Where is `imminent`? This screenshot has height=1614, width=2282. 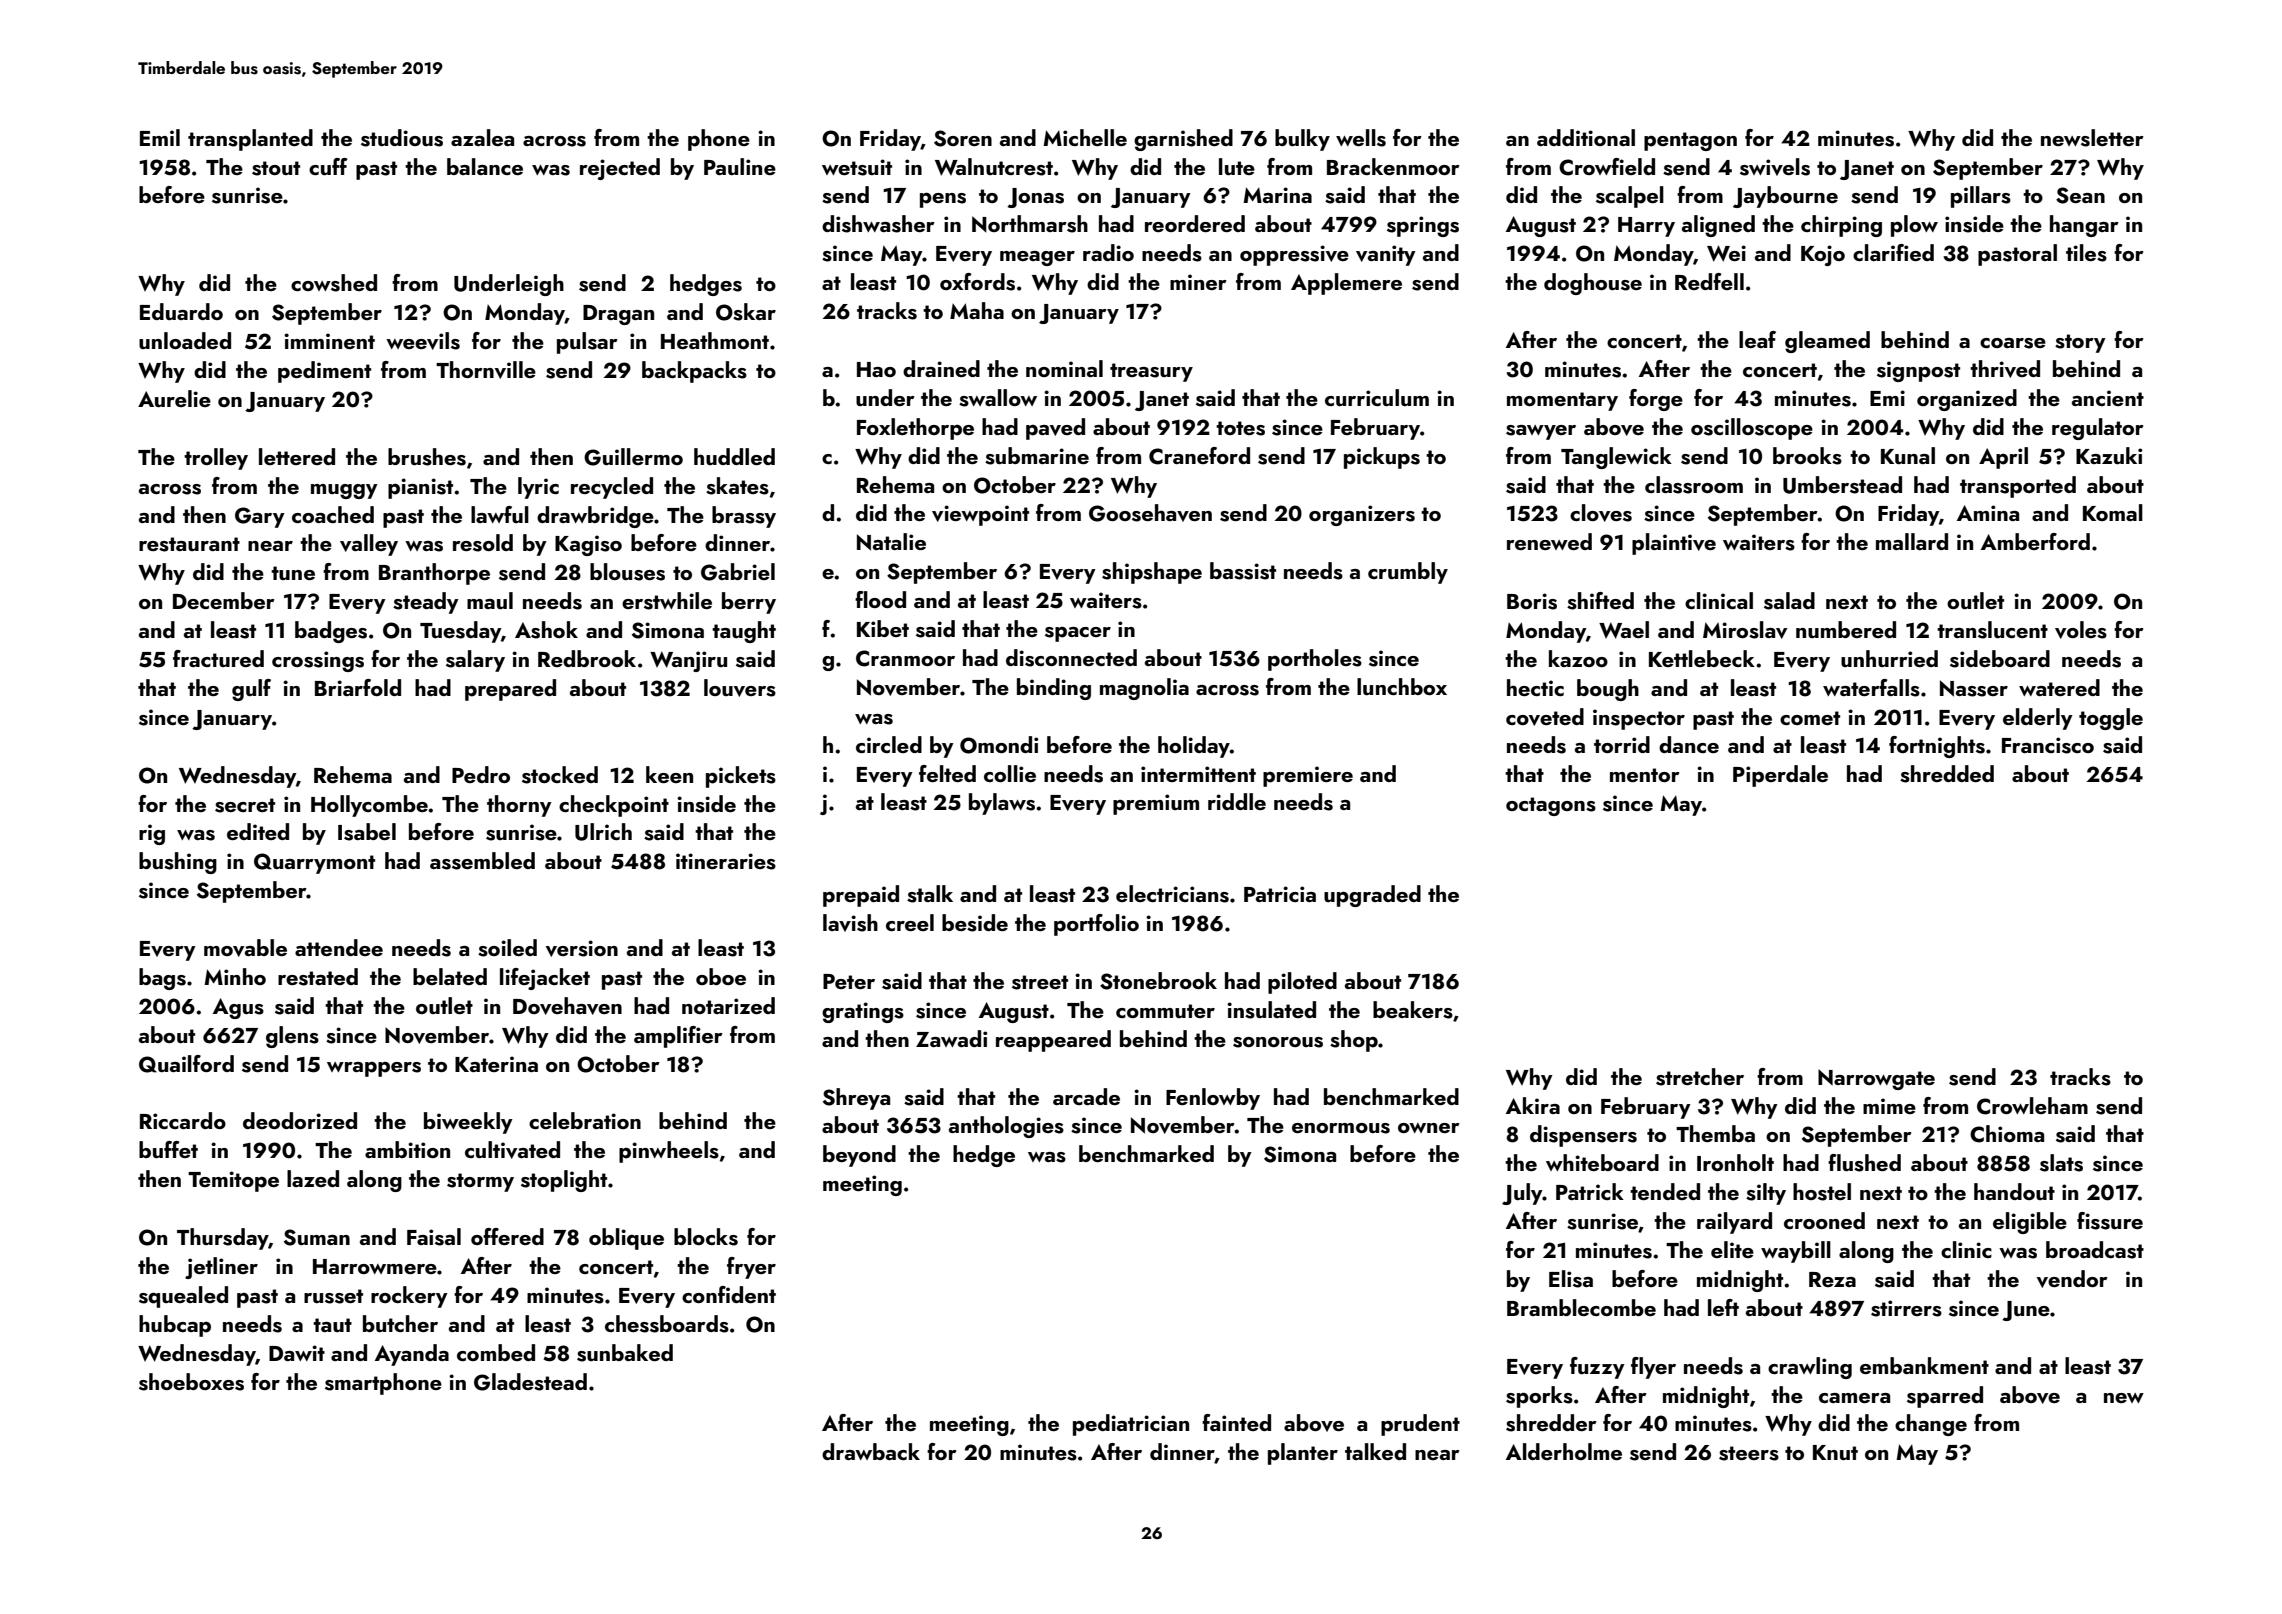
imminent is located at coordinates (329, 341).
